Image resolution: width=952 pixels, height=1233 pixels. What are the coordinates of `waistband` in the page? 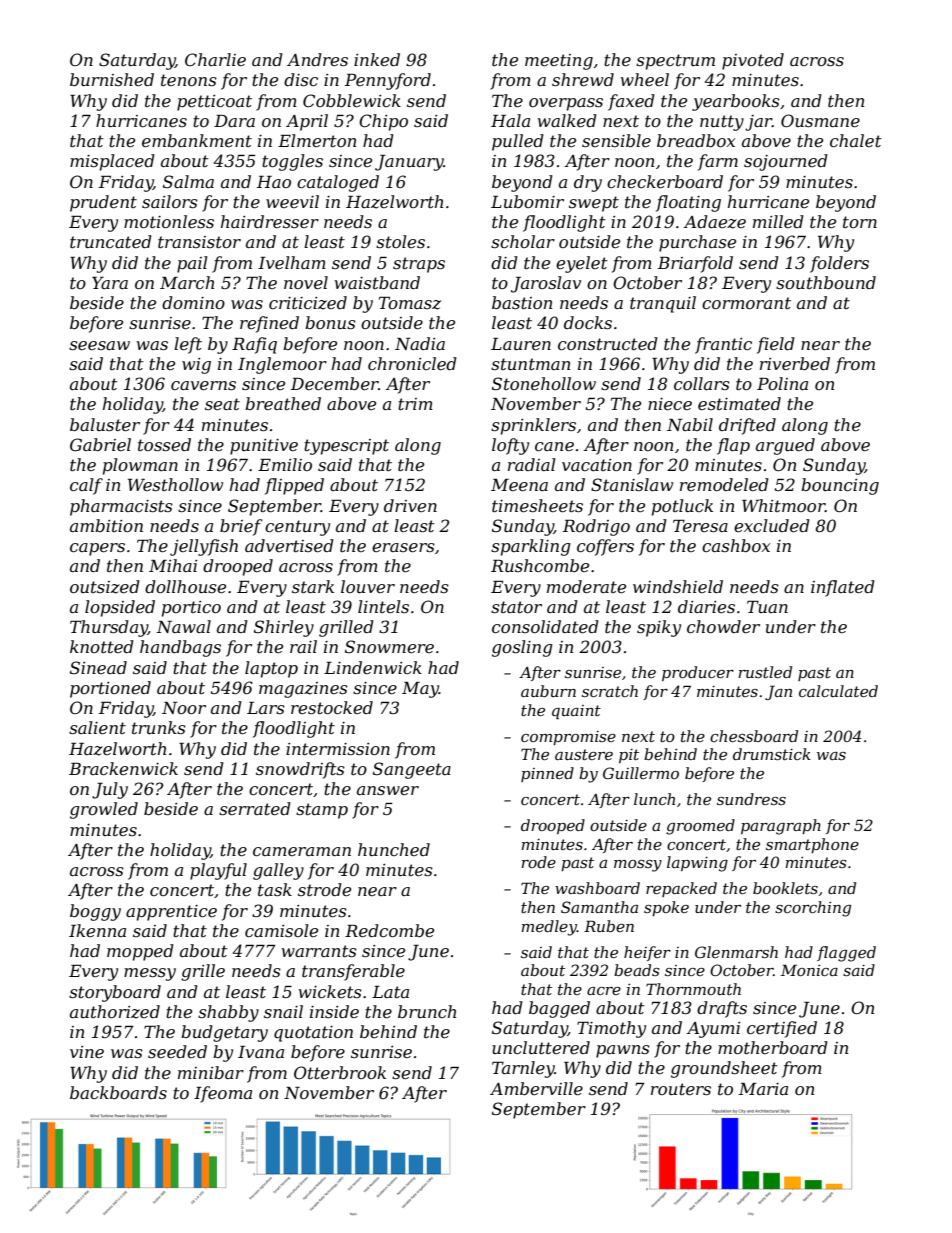 It's located at (377, 282).
